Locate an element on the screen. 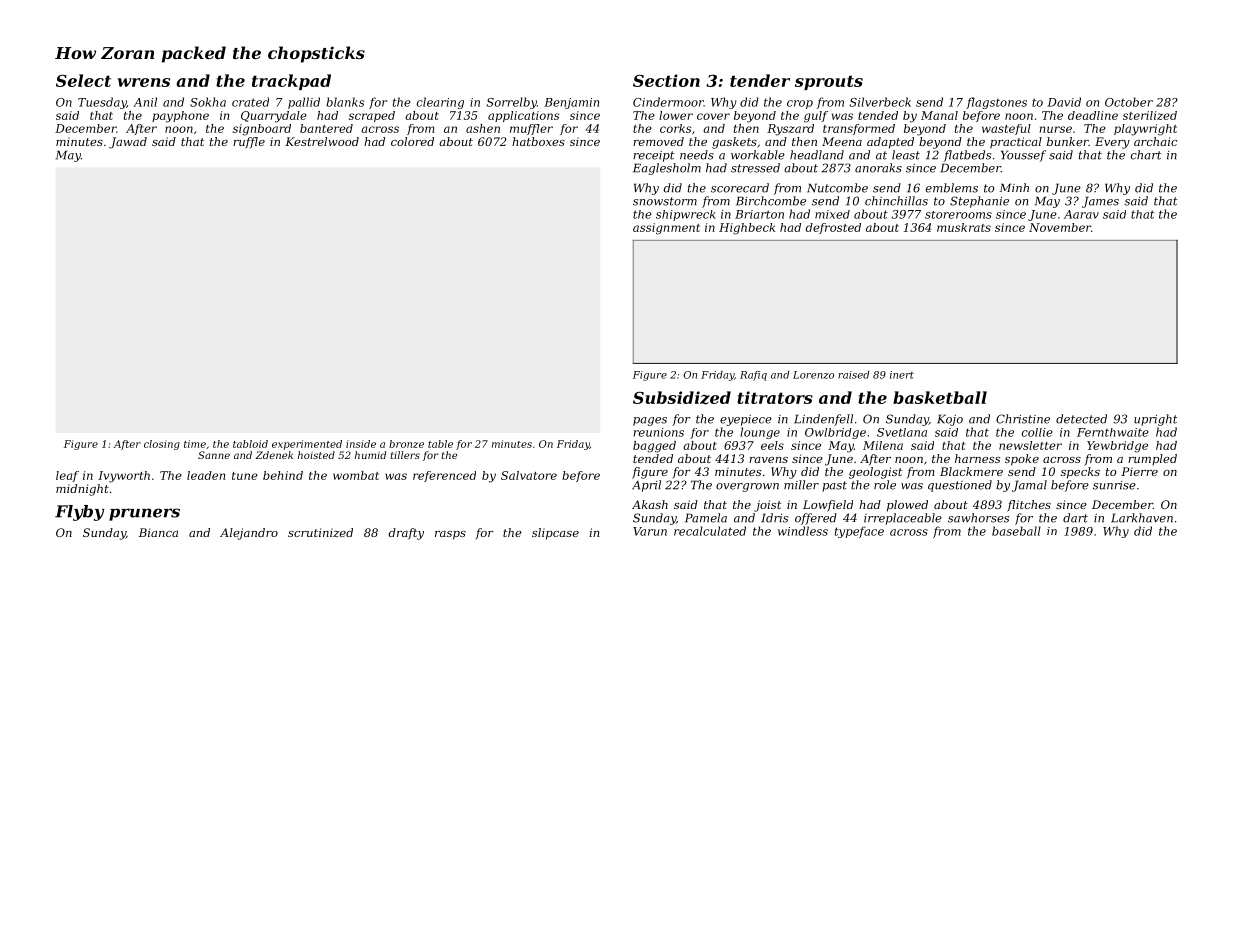 Image resolution: width=1233 pixels, height=952 pixels. Tuesday is located at coordinates (102, 103).
